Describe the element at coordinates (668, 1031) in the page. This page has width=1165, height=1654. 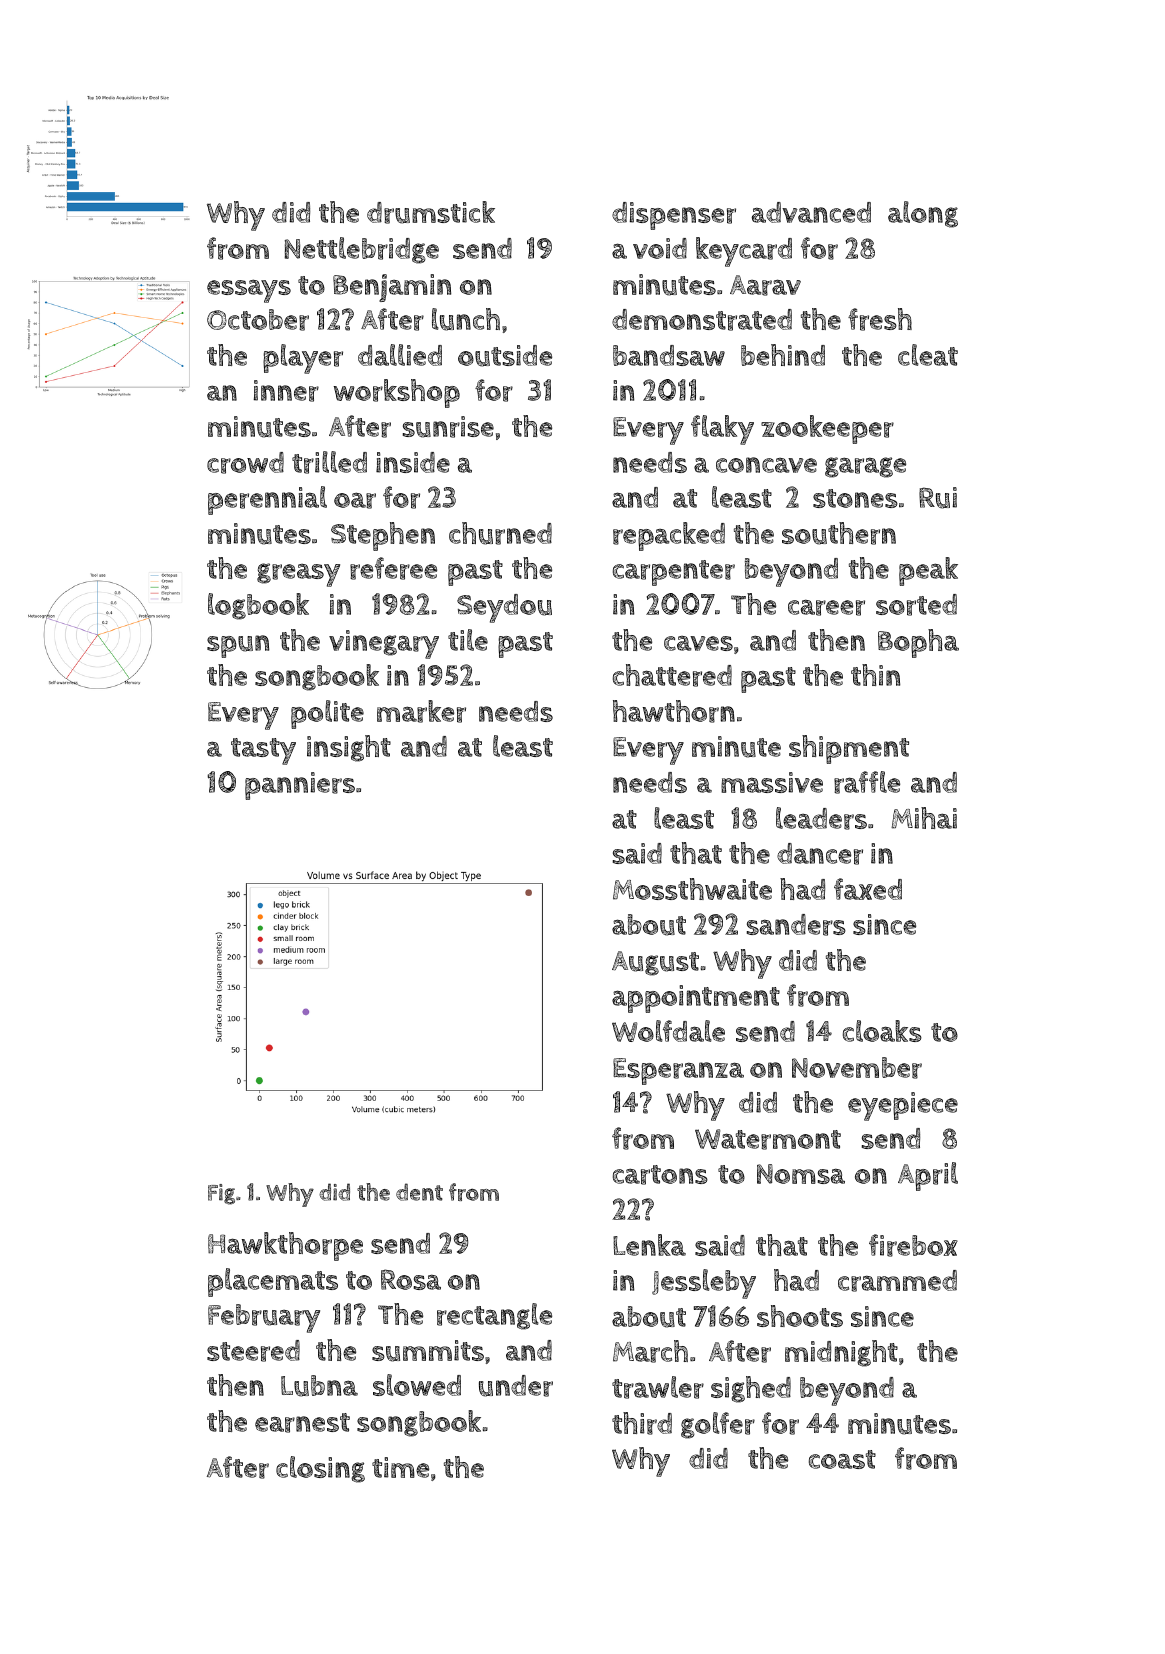
I see `Wolfdale` at that location.
